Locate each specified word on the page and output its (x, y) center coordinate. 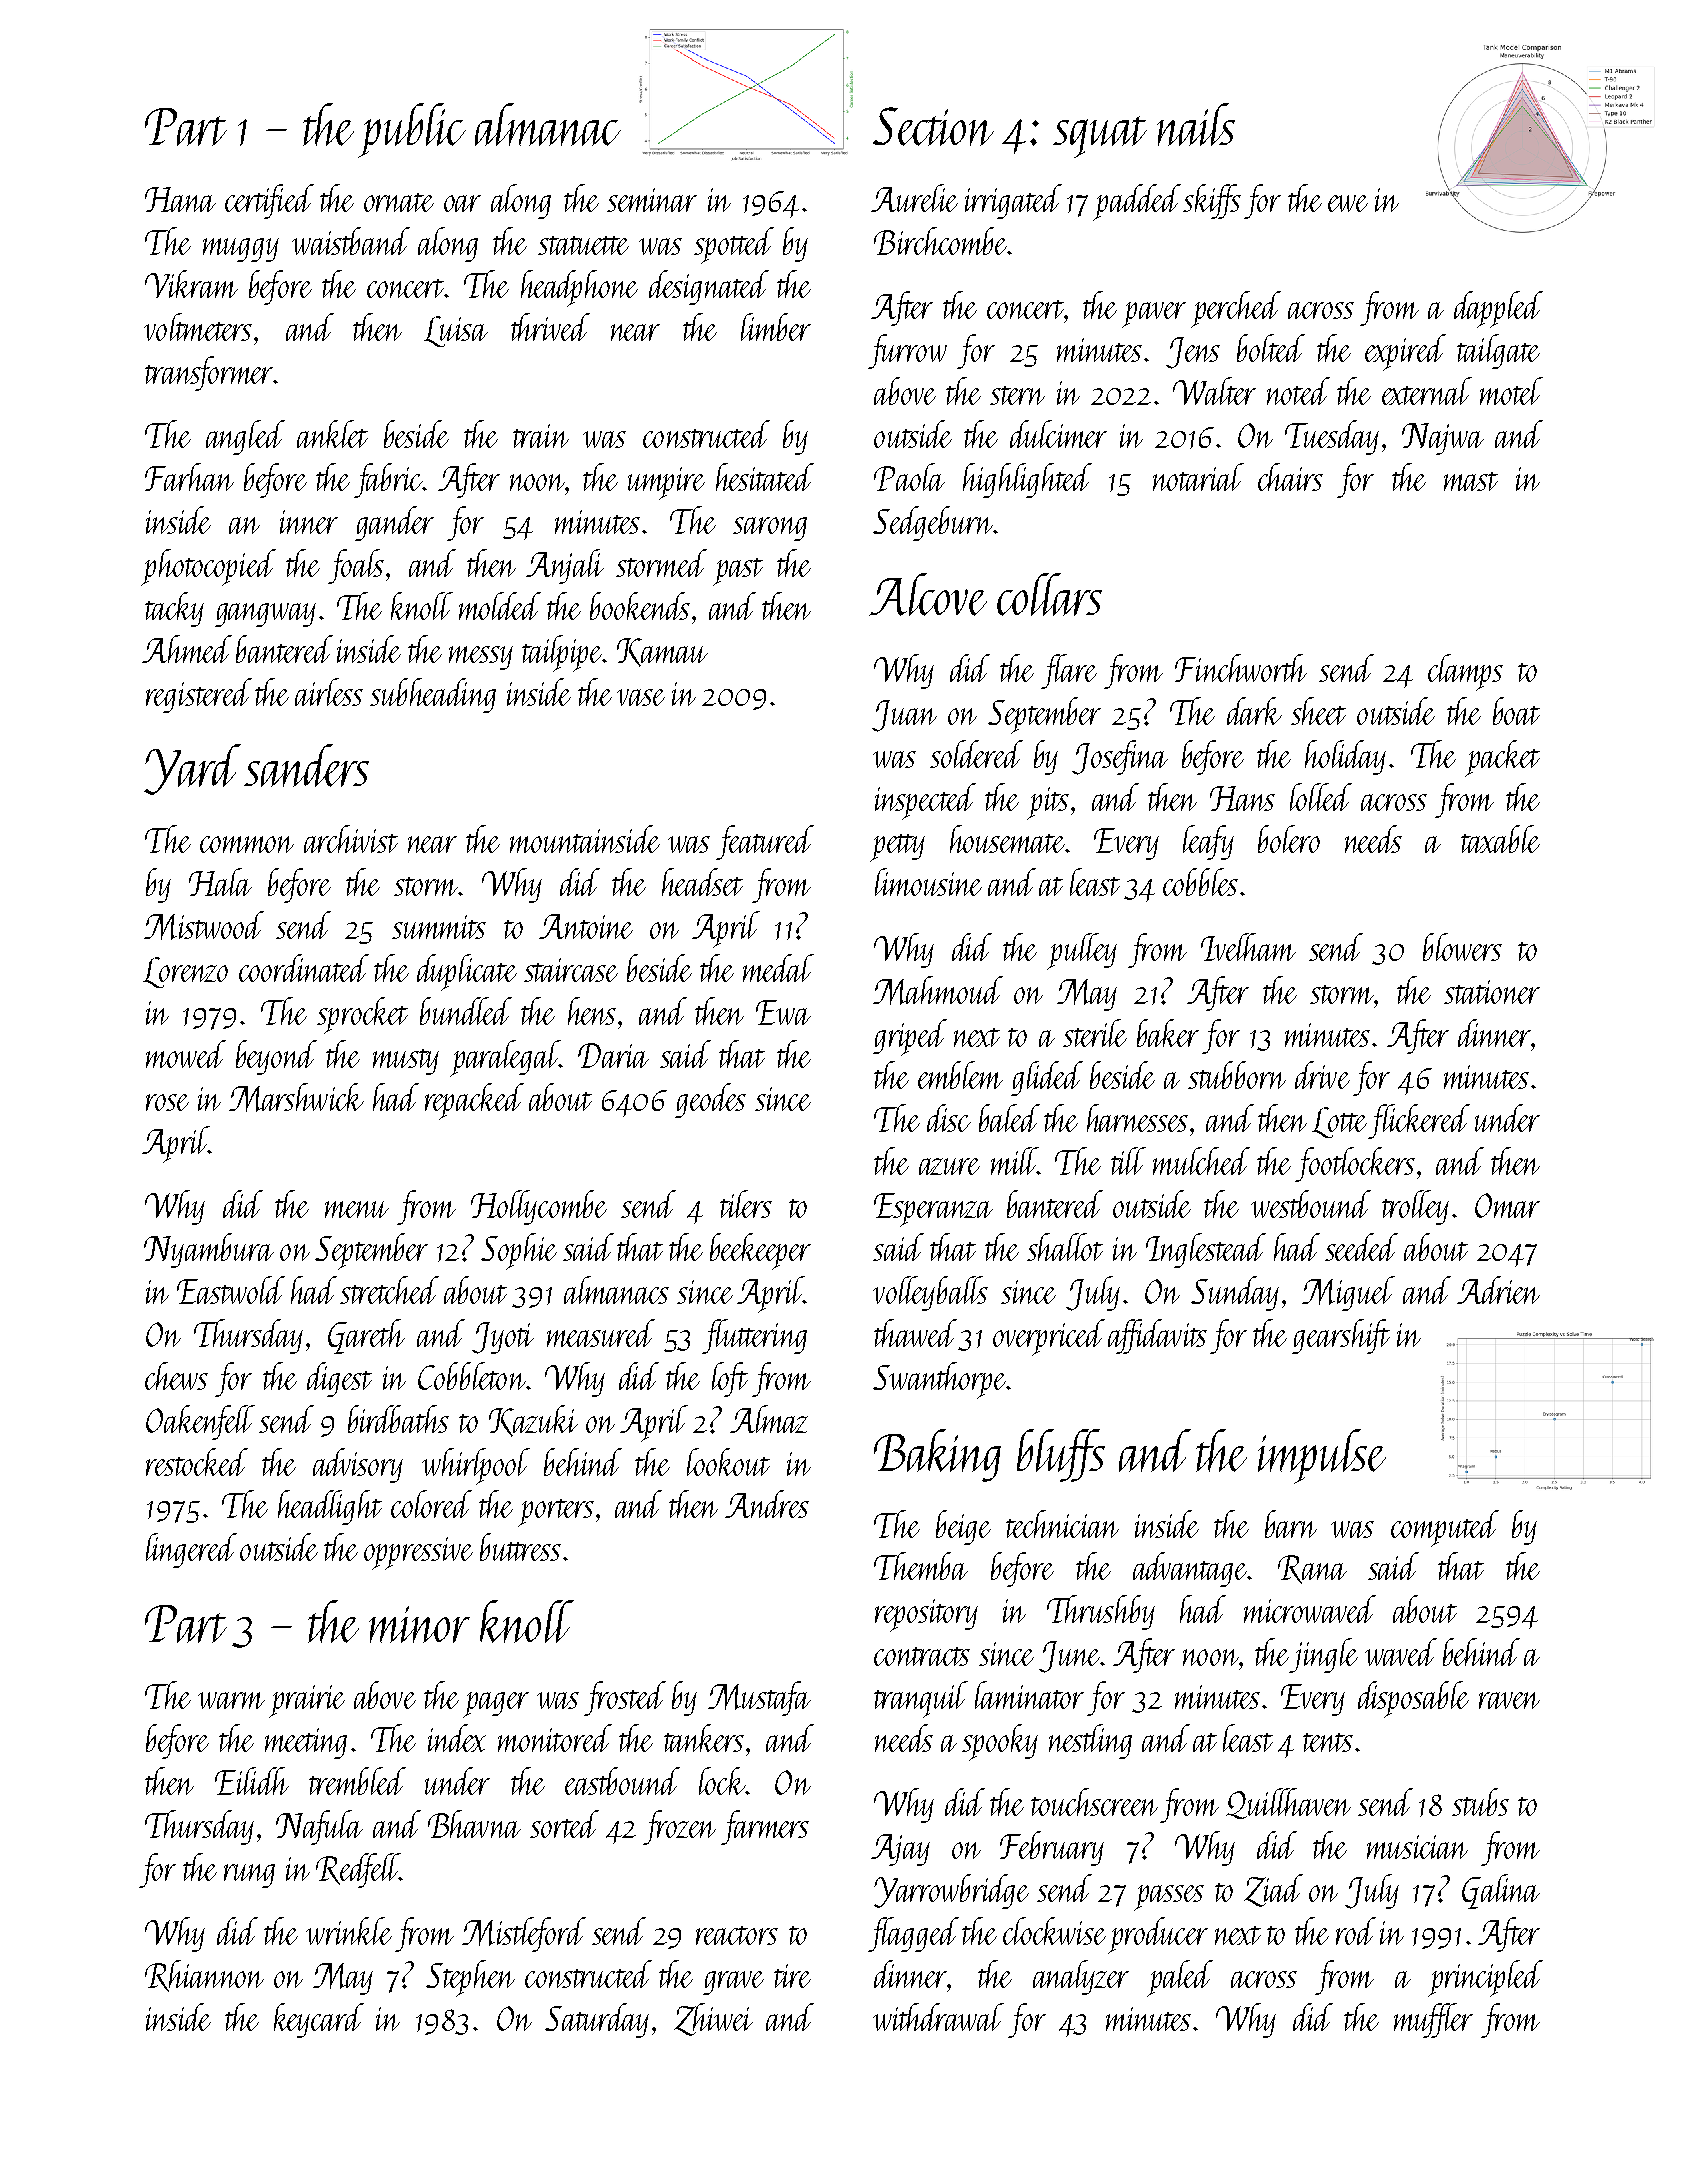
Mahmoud (938, 990)
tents (1328, 1742)
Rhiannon (204, 1976)
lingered (191, 1550)
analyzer (1081, 1977)
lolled (1321, 797)
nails (1196, 124)
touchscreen (1094, 1802)
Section (933, 126)
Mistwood (204, 925)
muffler (1433, 2020)
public (412, 130)
